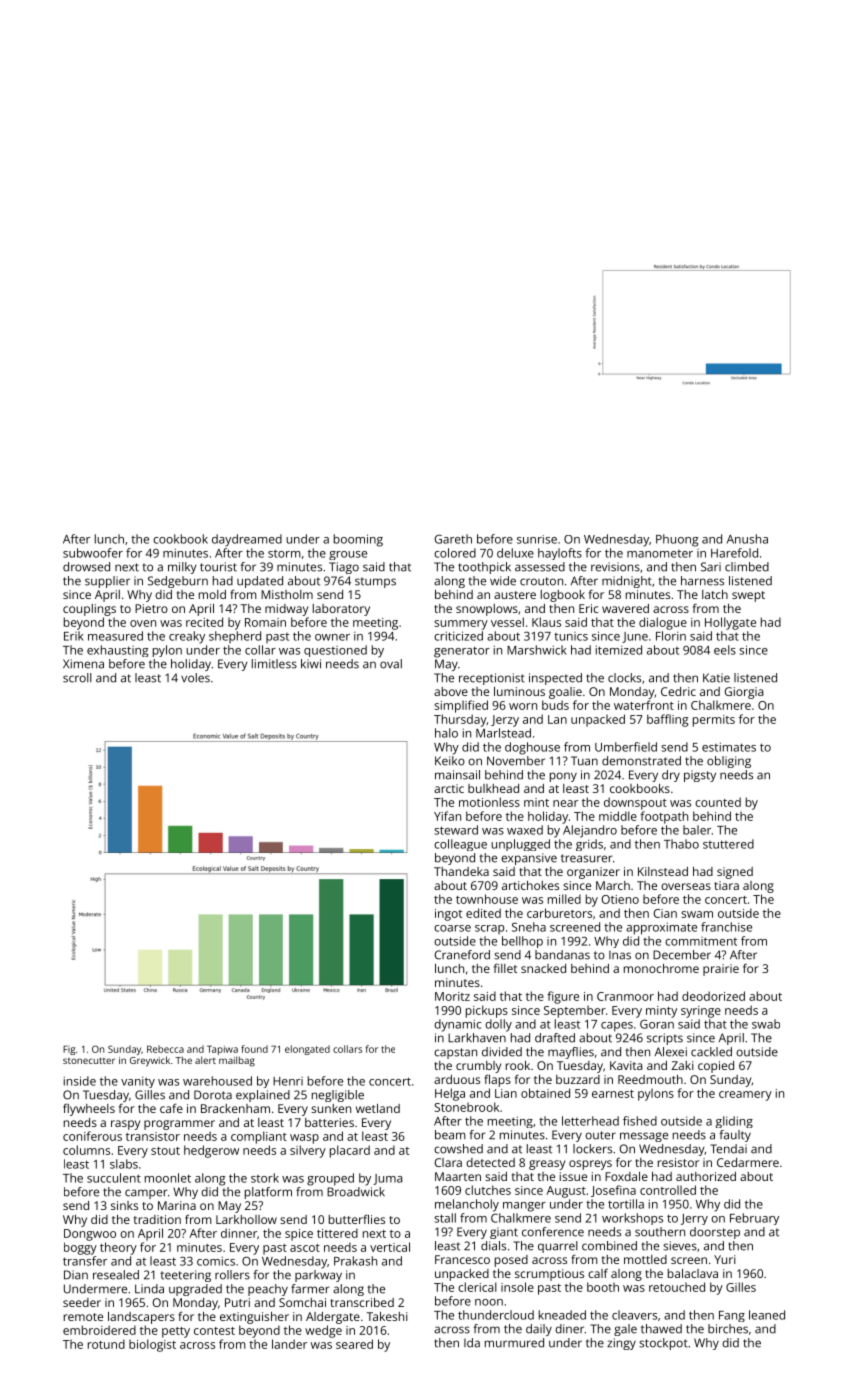  What do you see at coordinates (182, 568) in the screenshot?
I see `milky` at bounding box center [182, 568].
